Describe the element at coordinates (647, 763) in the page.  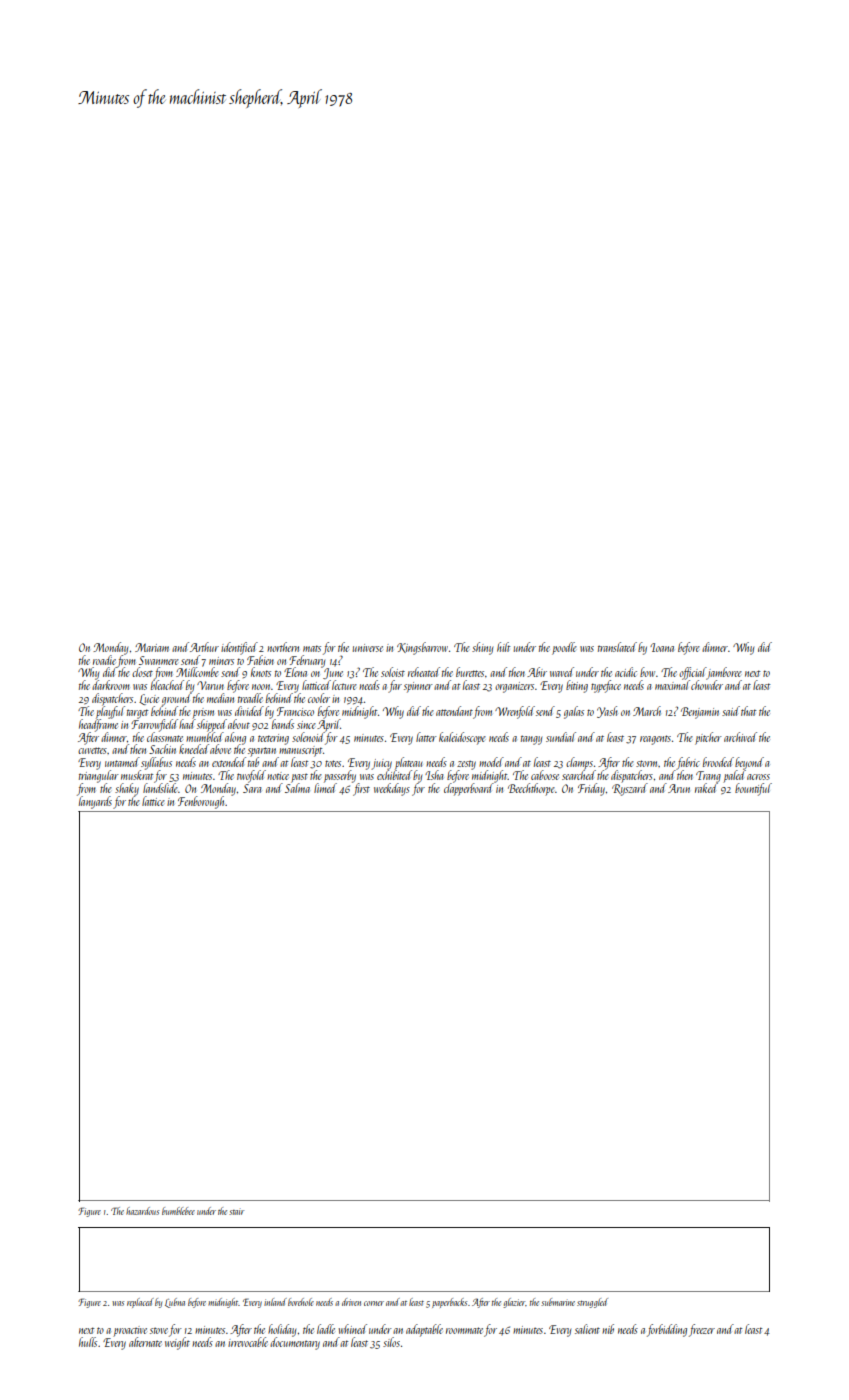
I see `storm` at that location.
